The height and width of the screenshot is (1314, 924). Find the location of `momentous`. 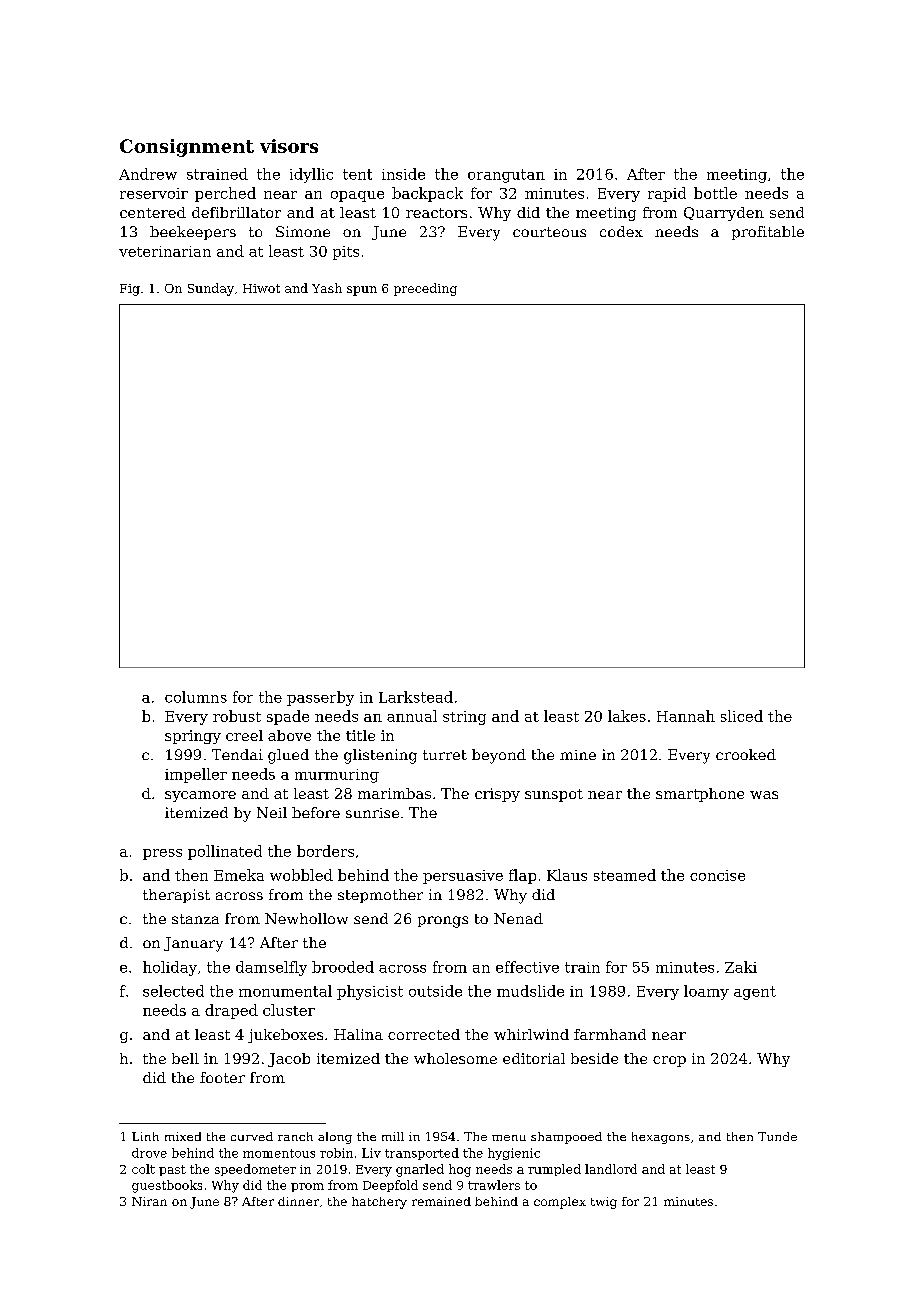

momentous is located at coordinates (279, 1153).
